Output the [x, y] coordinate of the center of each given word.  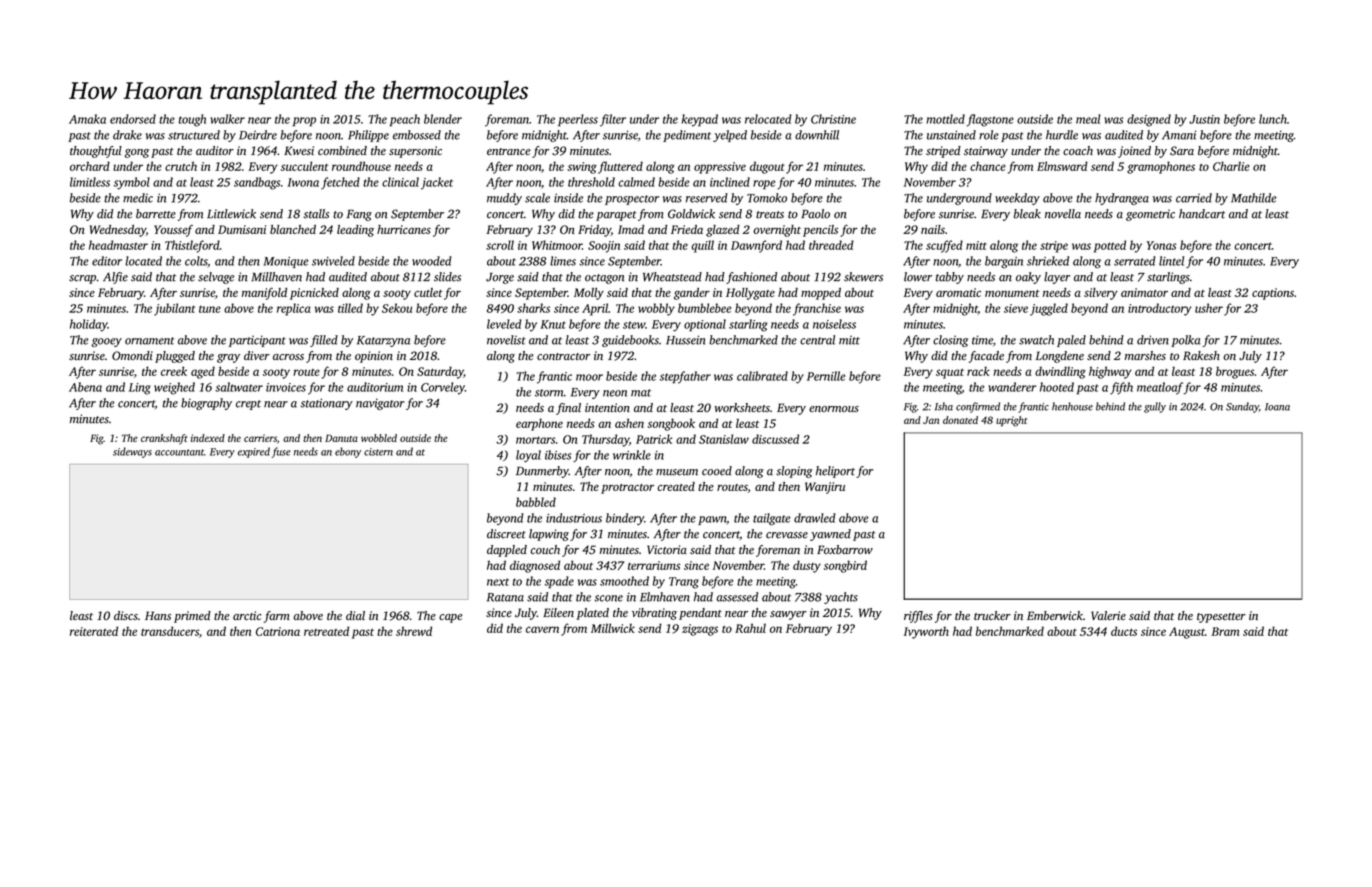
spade [559, 582]
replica [294, 309]
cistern [378, 452]
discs [126, 615]
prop [304, 121]
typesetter [1221, 618]
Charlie [1231, 166]
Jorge [500, 278]
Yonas [1161, 245]
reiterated [94, 631]
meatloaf [1160, 388]
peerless [578, 120]
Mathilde [1254, 198]
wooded [431, 261]
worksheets [742, 407]
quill [702, 246]
